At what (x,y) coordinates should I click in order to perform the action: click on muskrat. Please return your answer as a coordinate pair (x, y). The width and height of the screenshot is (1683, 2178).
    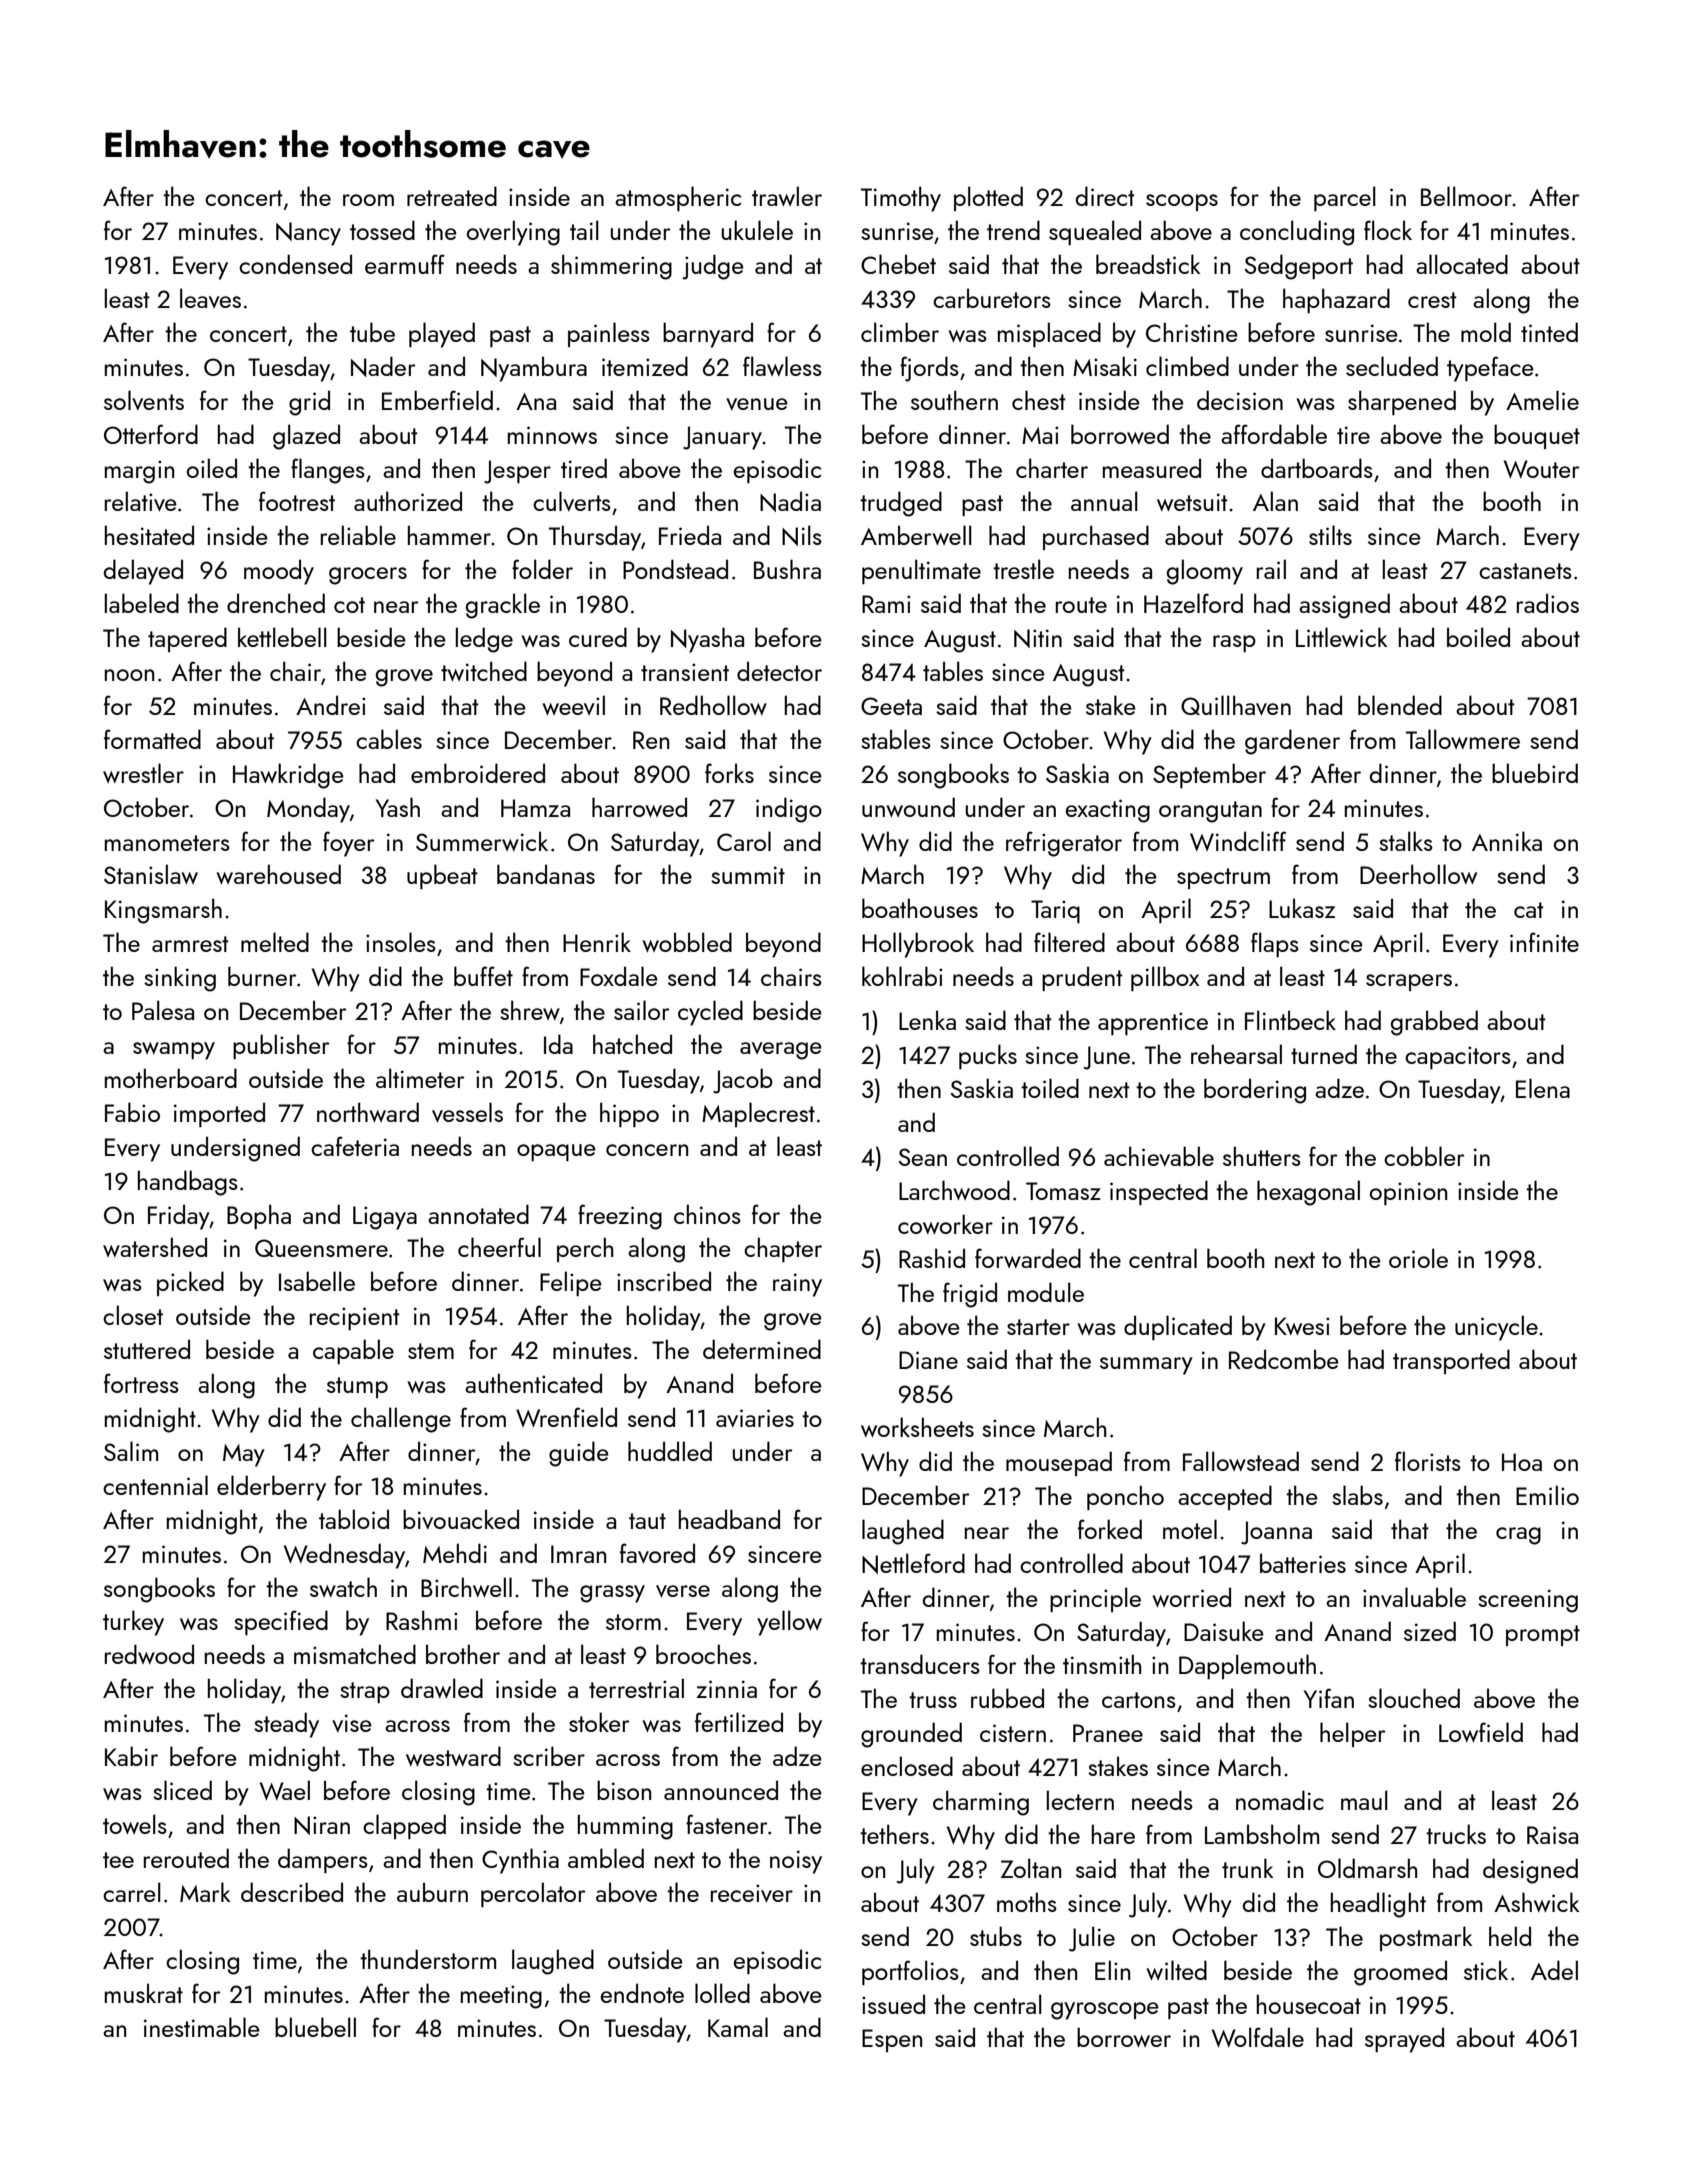
    Looking at the image, I should click on (144, 1993).
